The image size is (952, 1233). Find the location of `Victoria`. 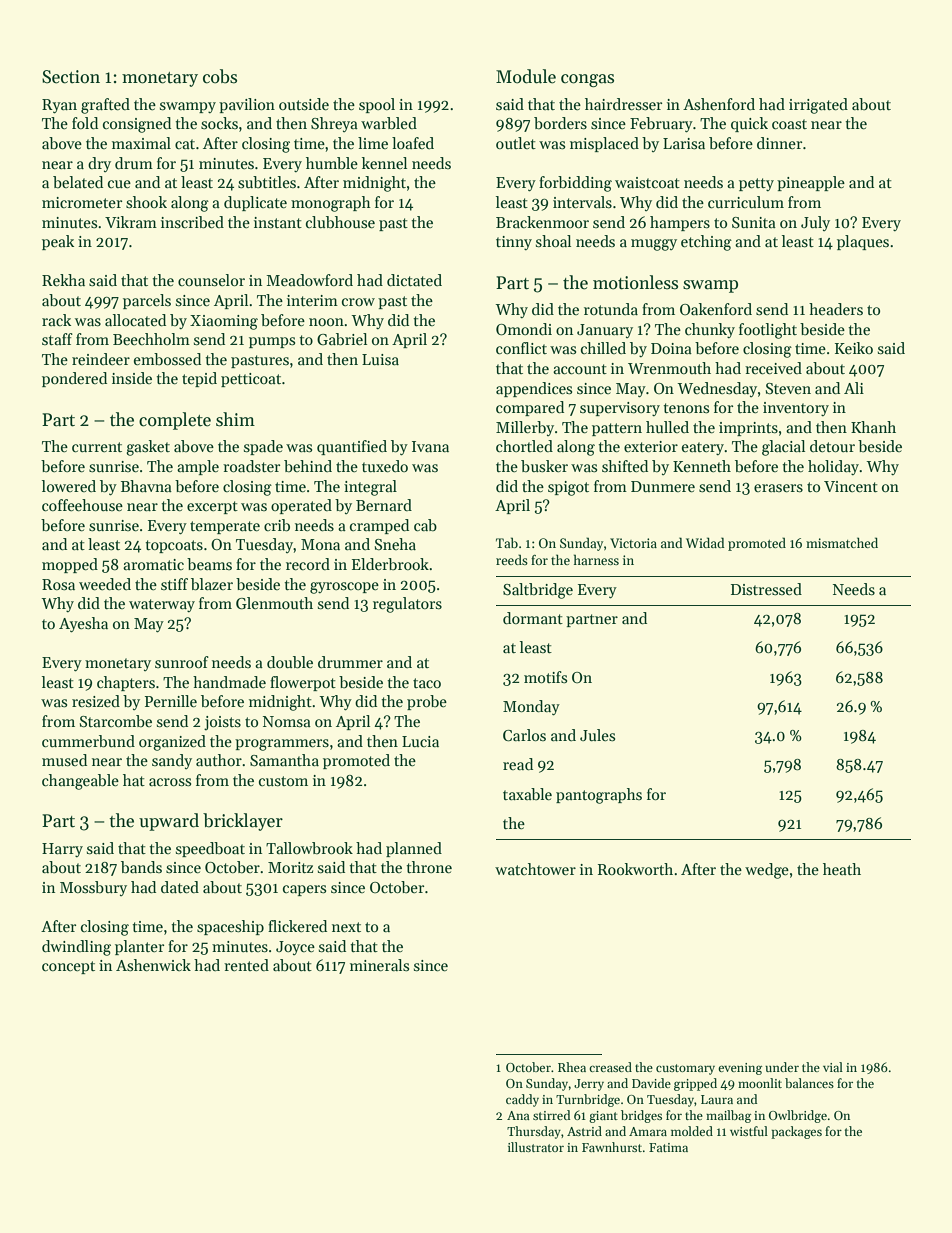

Victoria is located at coordinates (633, 543).
